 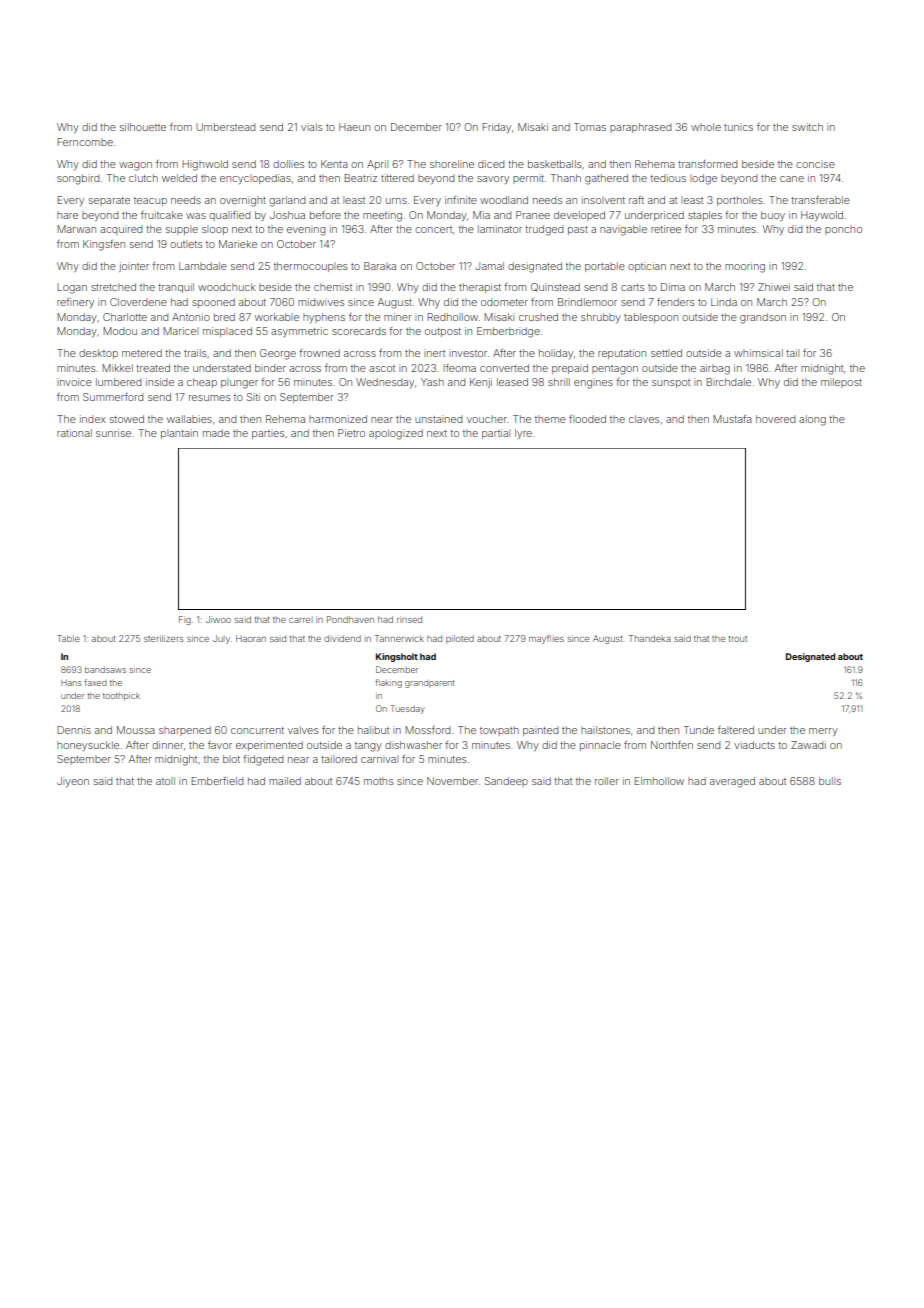 I want to click on tranquil, so click(x=176, y=288).
